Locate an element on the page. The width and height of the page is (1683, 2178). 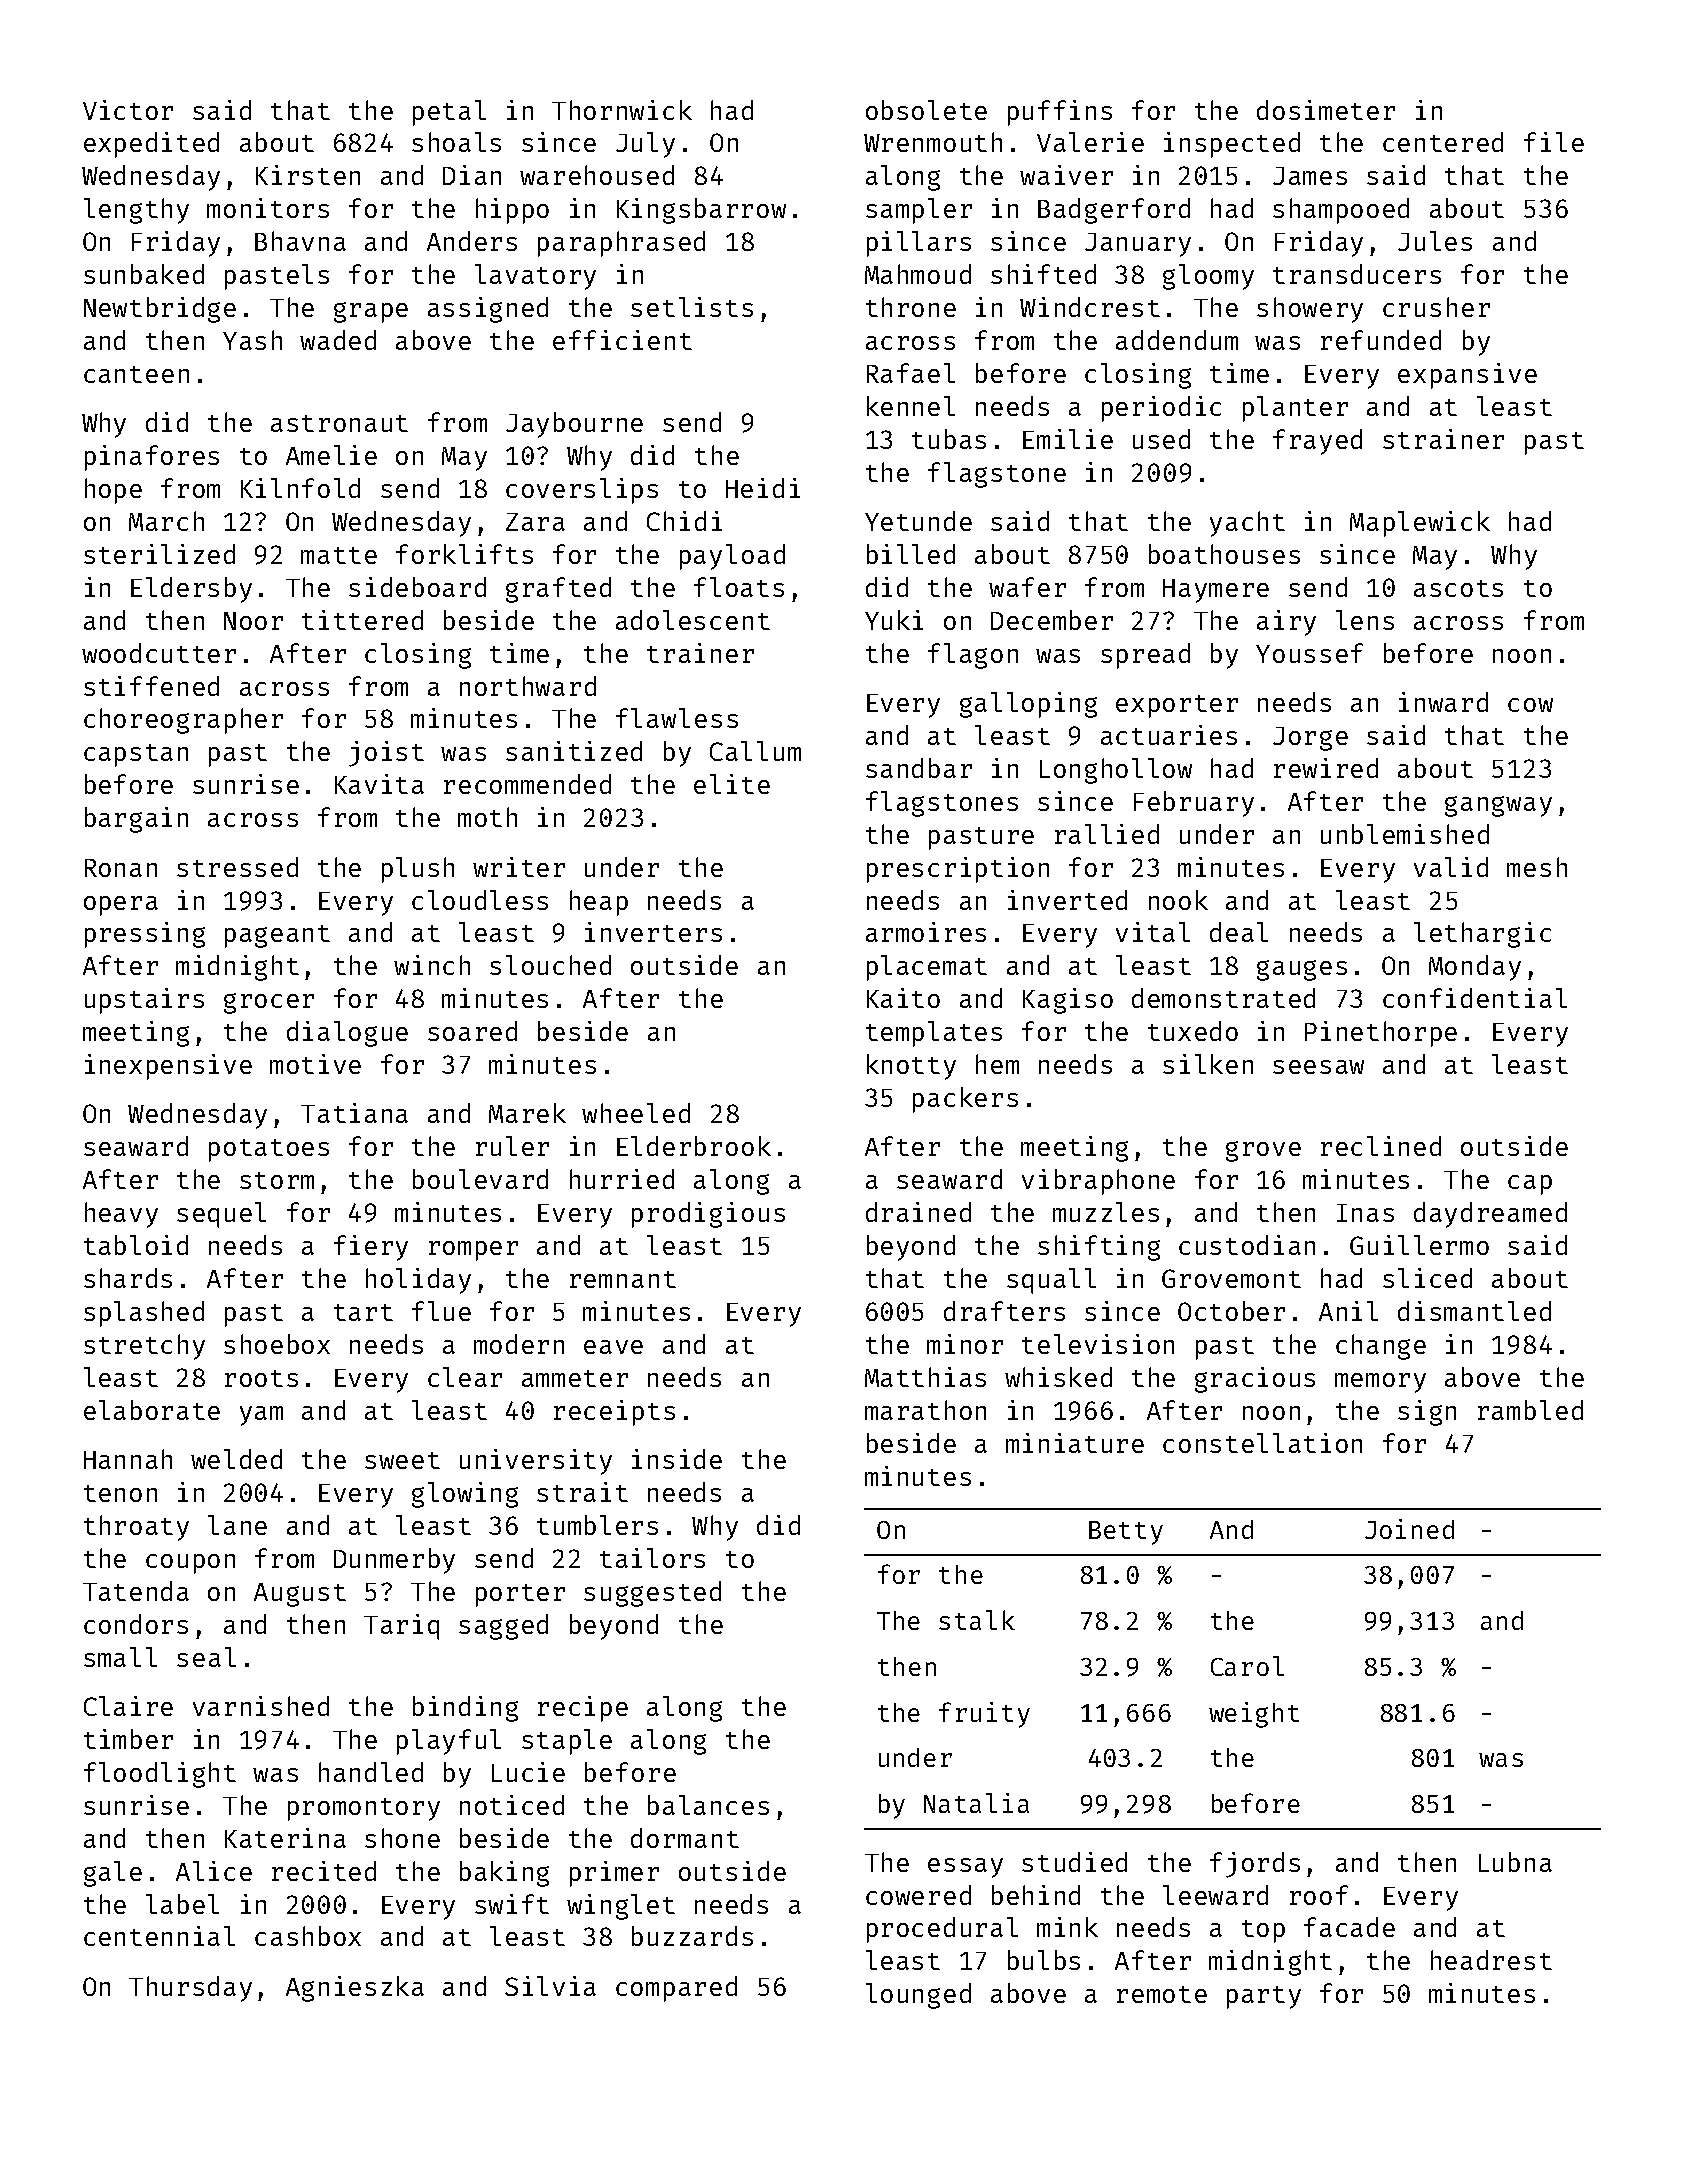
reclined is located at coordinates (1381, 1146).
